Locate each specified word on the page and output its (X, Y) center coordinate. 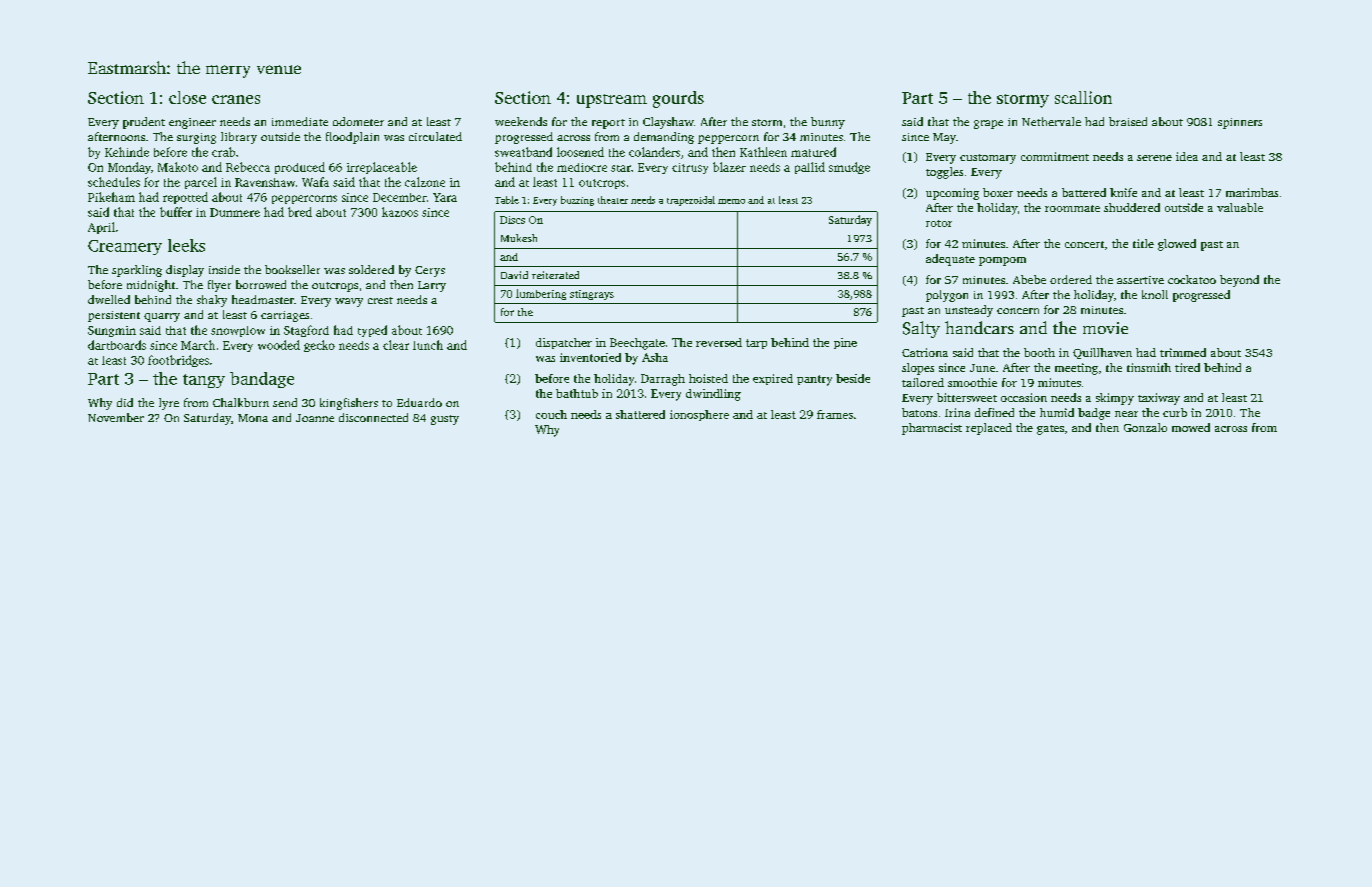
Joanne (315, 418)
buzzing (577, 201)
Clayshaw (668, 123)
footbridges (178, 361)
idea (1187, 156)
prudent (144, 123)
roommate (1072, 208)
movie (1105, 328)
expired (773, 379)
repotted (185, 198)
